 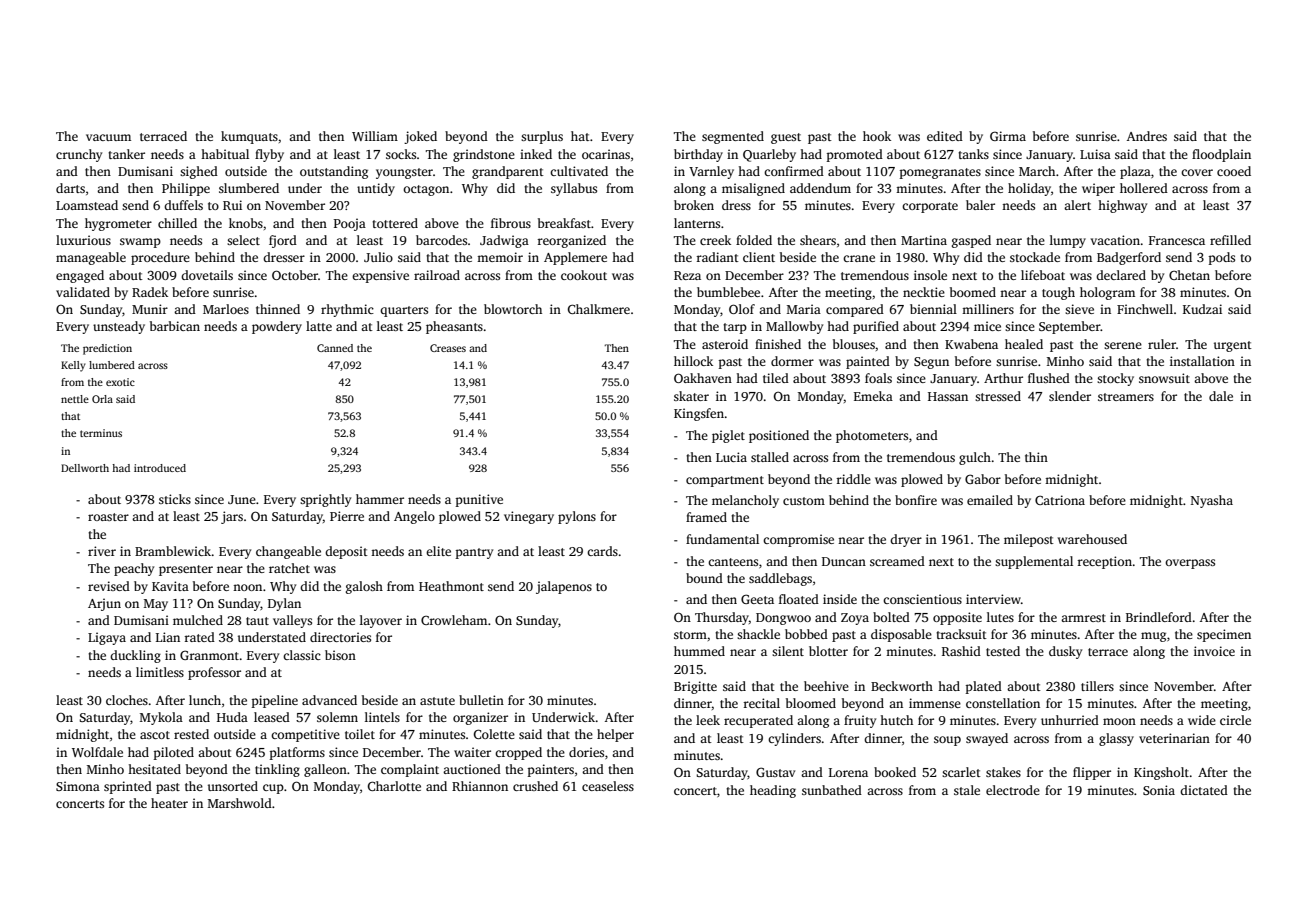 What do you see at coordinates (840, 599) in the screenshot?
I see `inside` at bounding box center [840, 599].
